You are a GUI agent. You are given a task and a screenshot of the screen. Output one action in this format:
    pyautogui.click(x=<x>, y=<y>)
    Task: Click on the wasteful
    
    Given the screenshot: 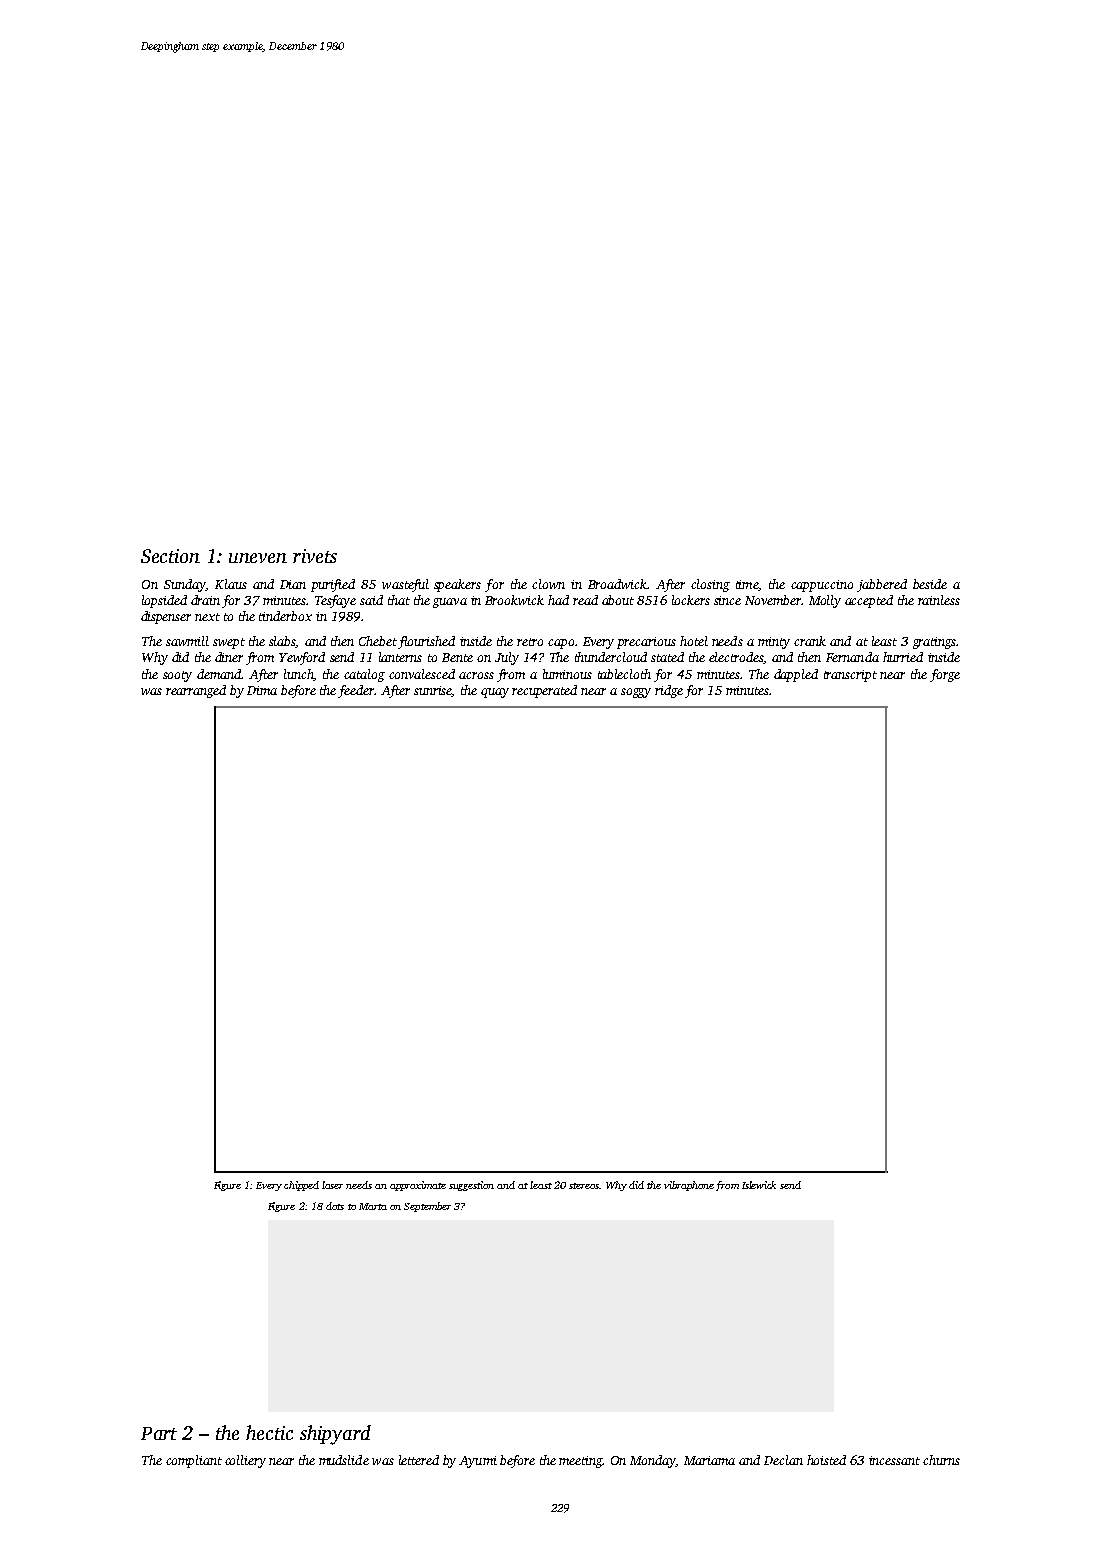 What is the action you would take?
    pyautogui.click(x=405, y=585)
